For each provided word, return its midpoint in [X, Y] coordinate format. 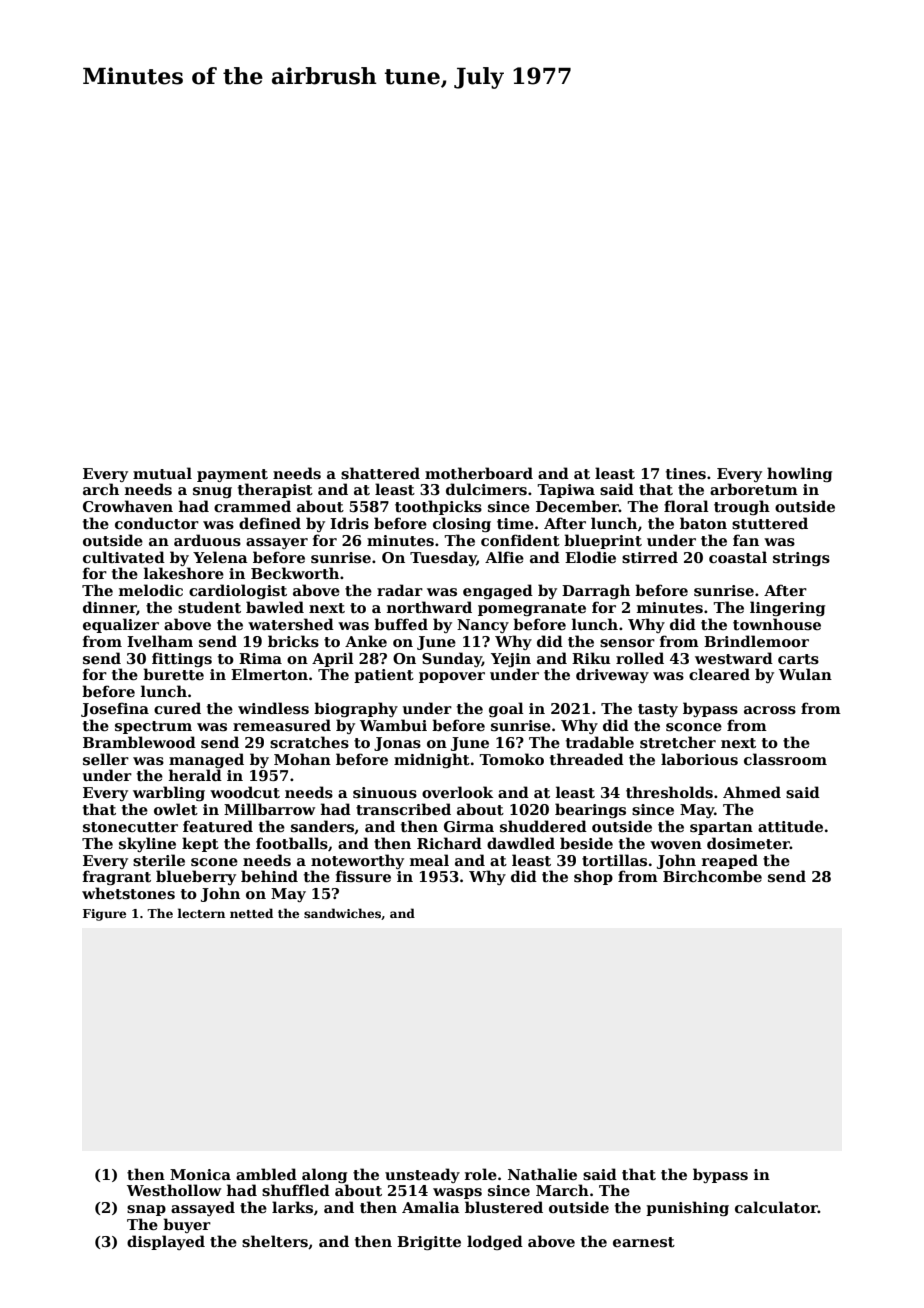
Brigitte [429, 1243]
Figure [104, 915]
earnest [644, 1242]
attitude [790, 826]
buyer [187, 1225]
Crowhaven [128, 506]
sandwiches [342, 913]
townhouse [777, 624]
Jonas [397, 744]
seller [106, 759]
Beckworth [295, 573]
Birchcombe [712, 876]
